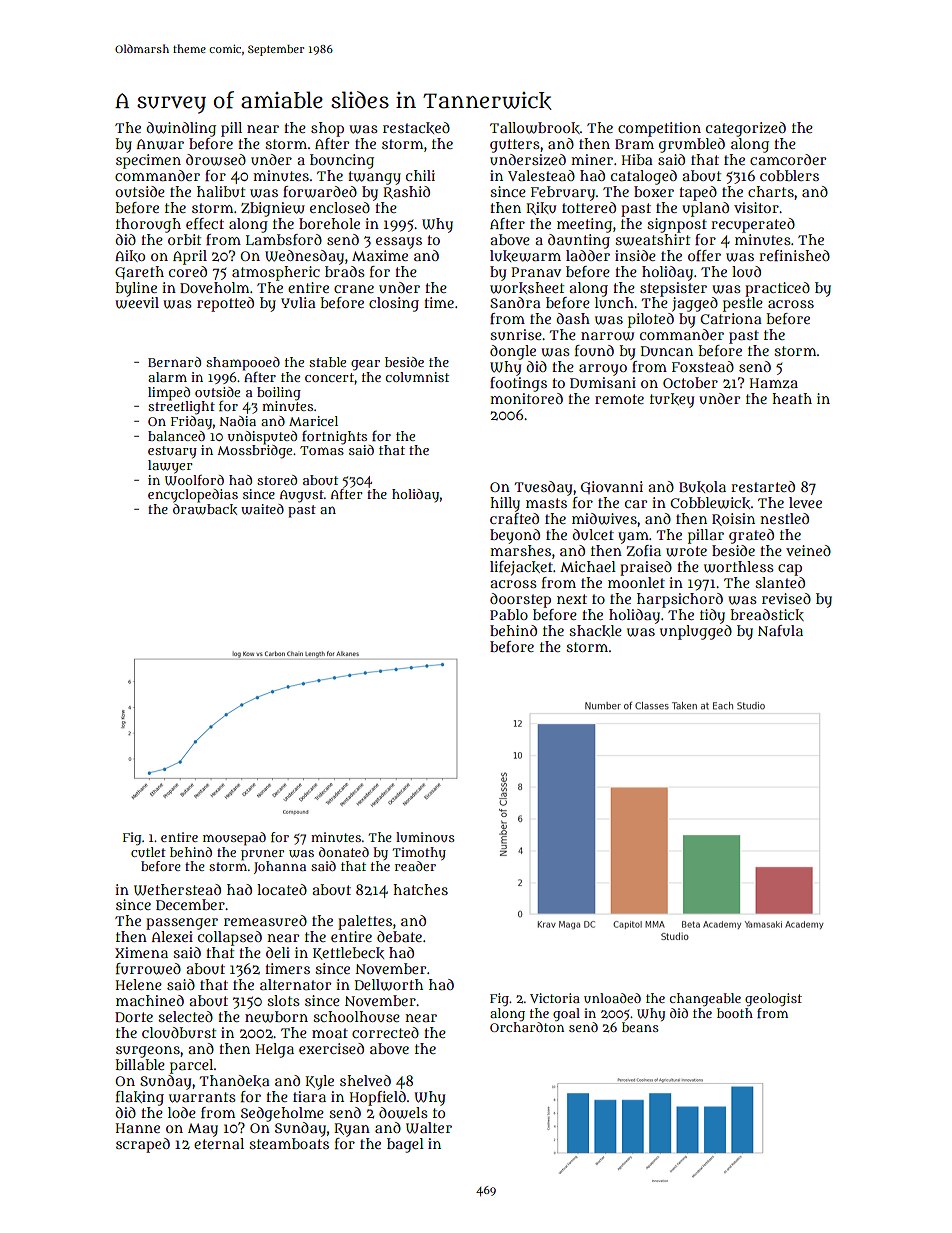 This image has height=1233, width=952. Describe the element at coordinates (282, 889) in the image. I see `located` at that location.
